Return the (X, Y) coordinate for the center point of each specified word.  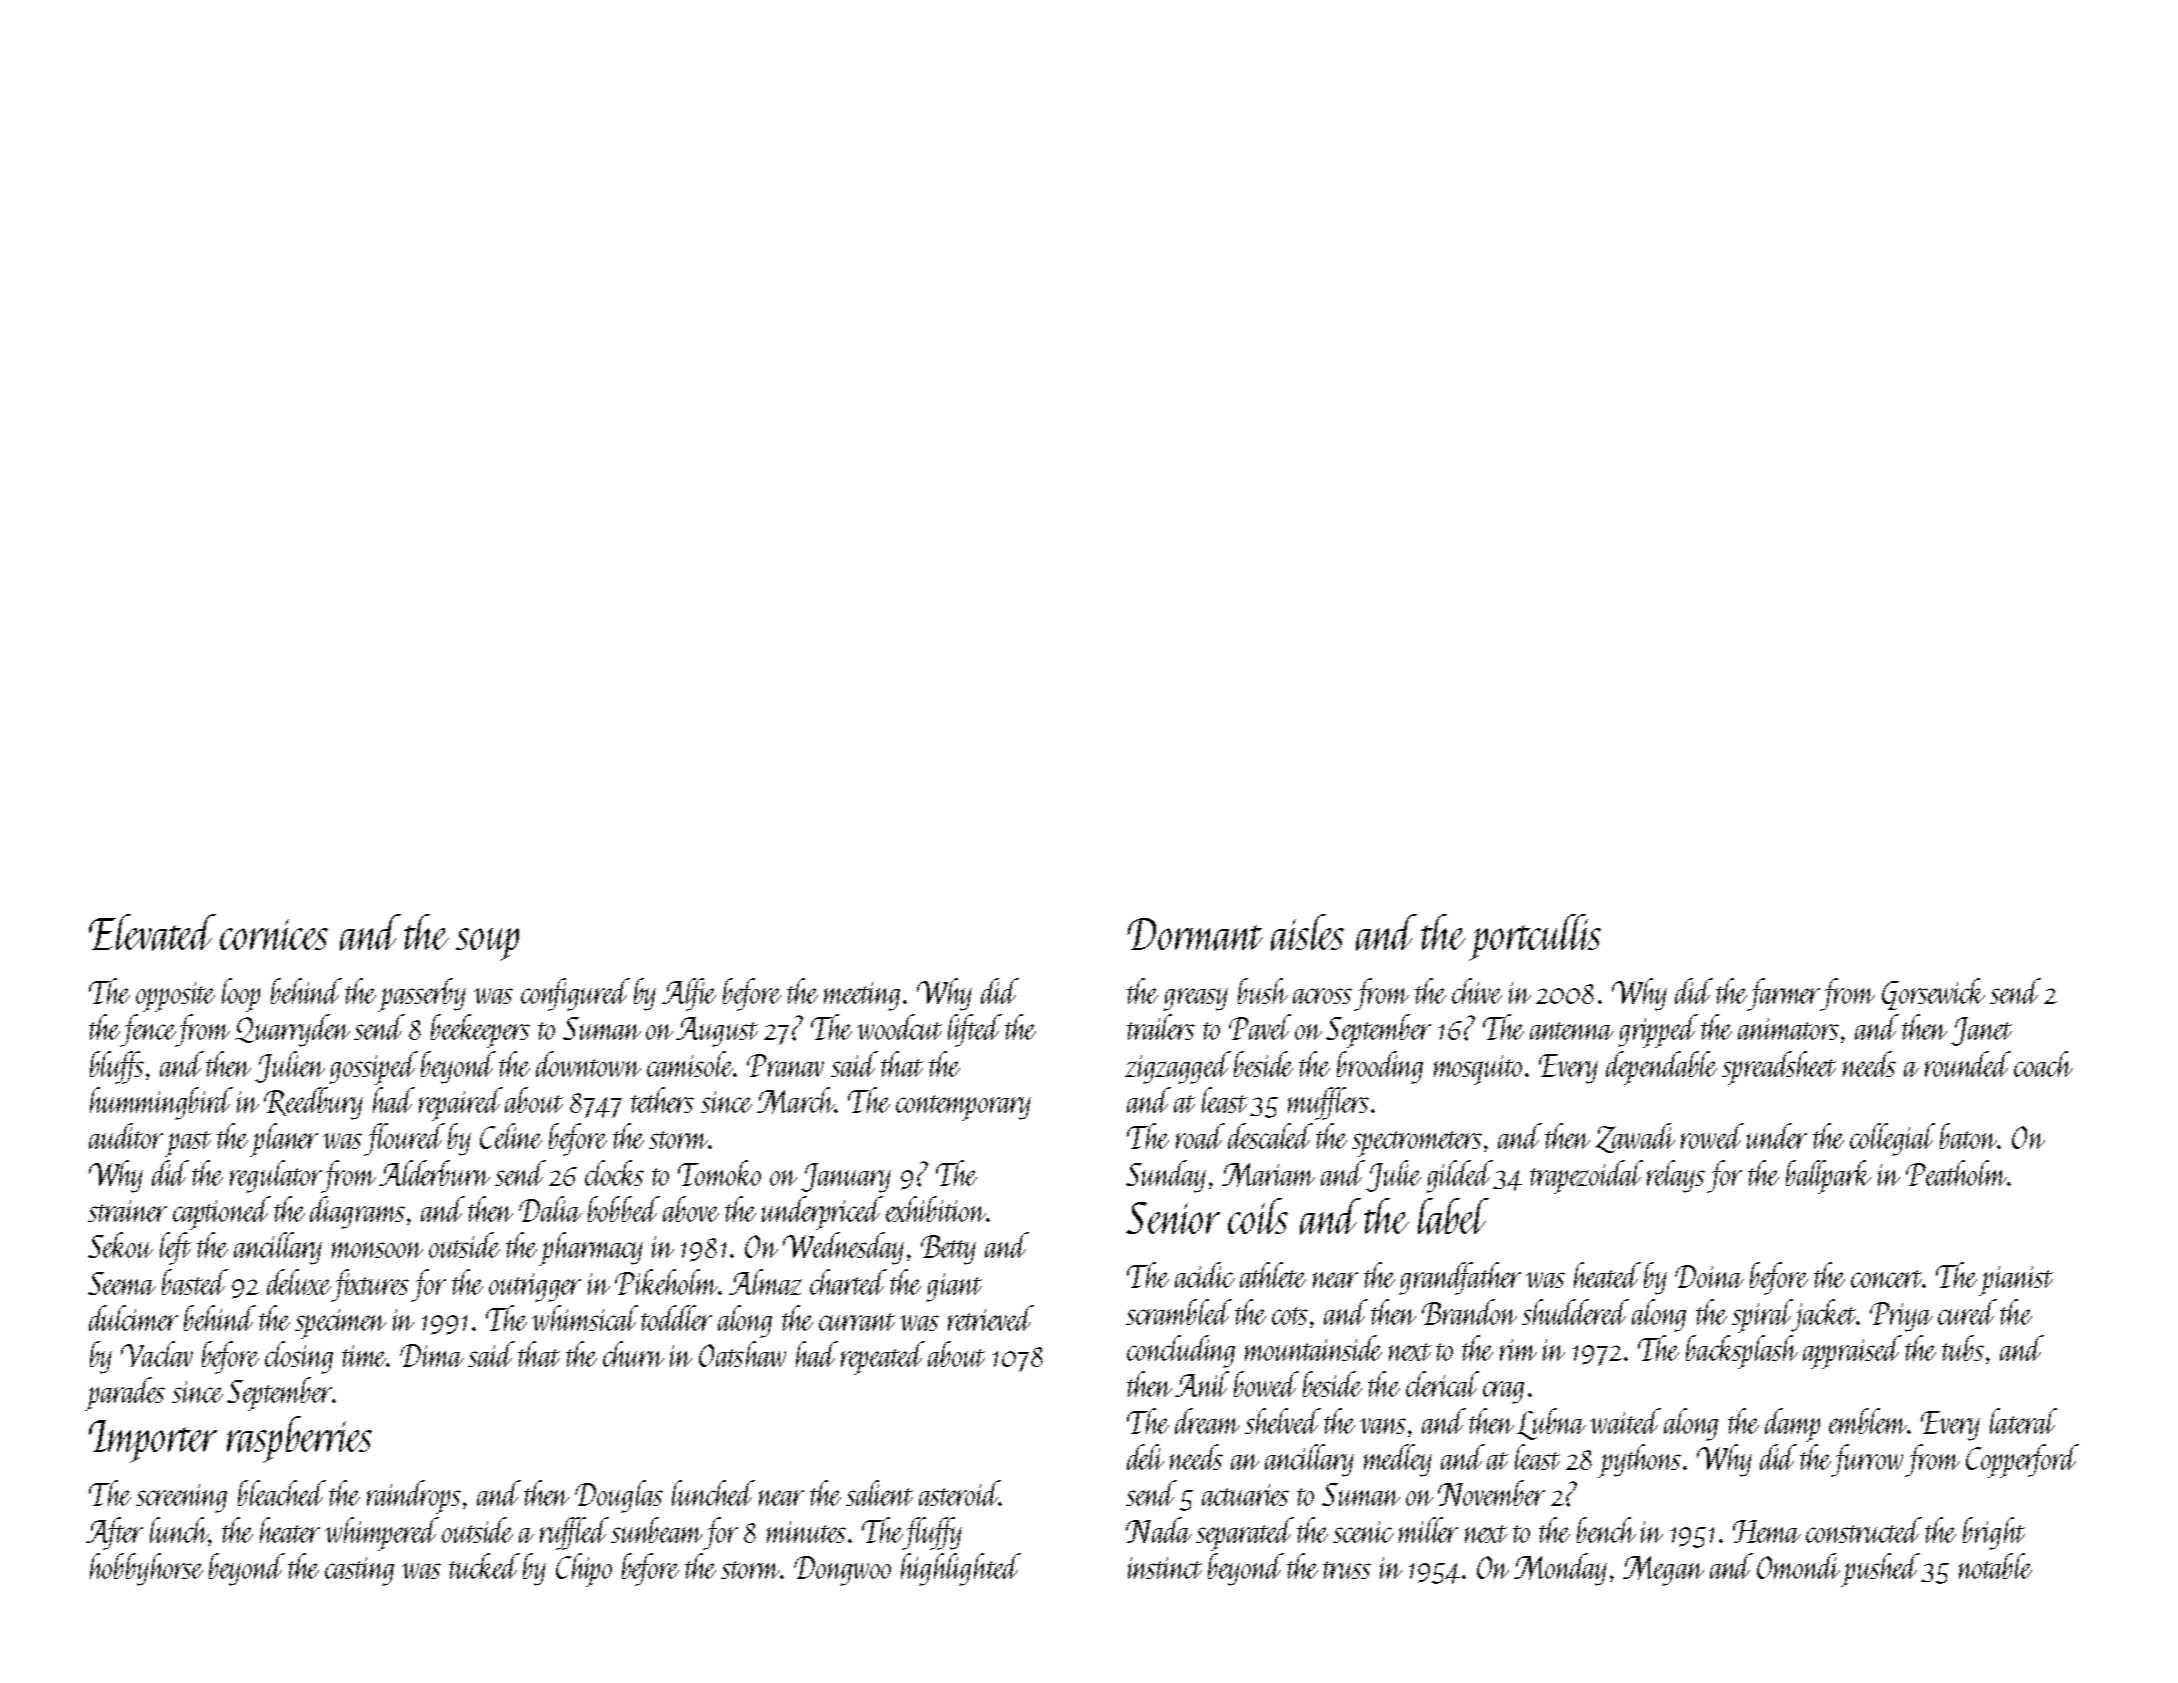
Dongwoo (842, 1571)
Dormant (1195, 934)
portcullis (1535, 937)
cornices (274, 934)
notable (1995, 1566)
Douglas (619, 1496)
